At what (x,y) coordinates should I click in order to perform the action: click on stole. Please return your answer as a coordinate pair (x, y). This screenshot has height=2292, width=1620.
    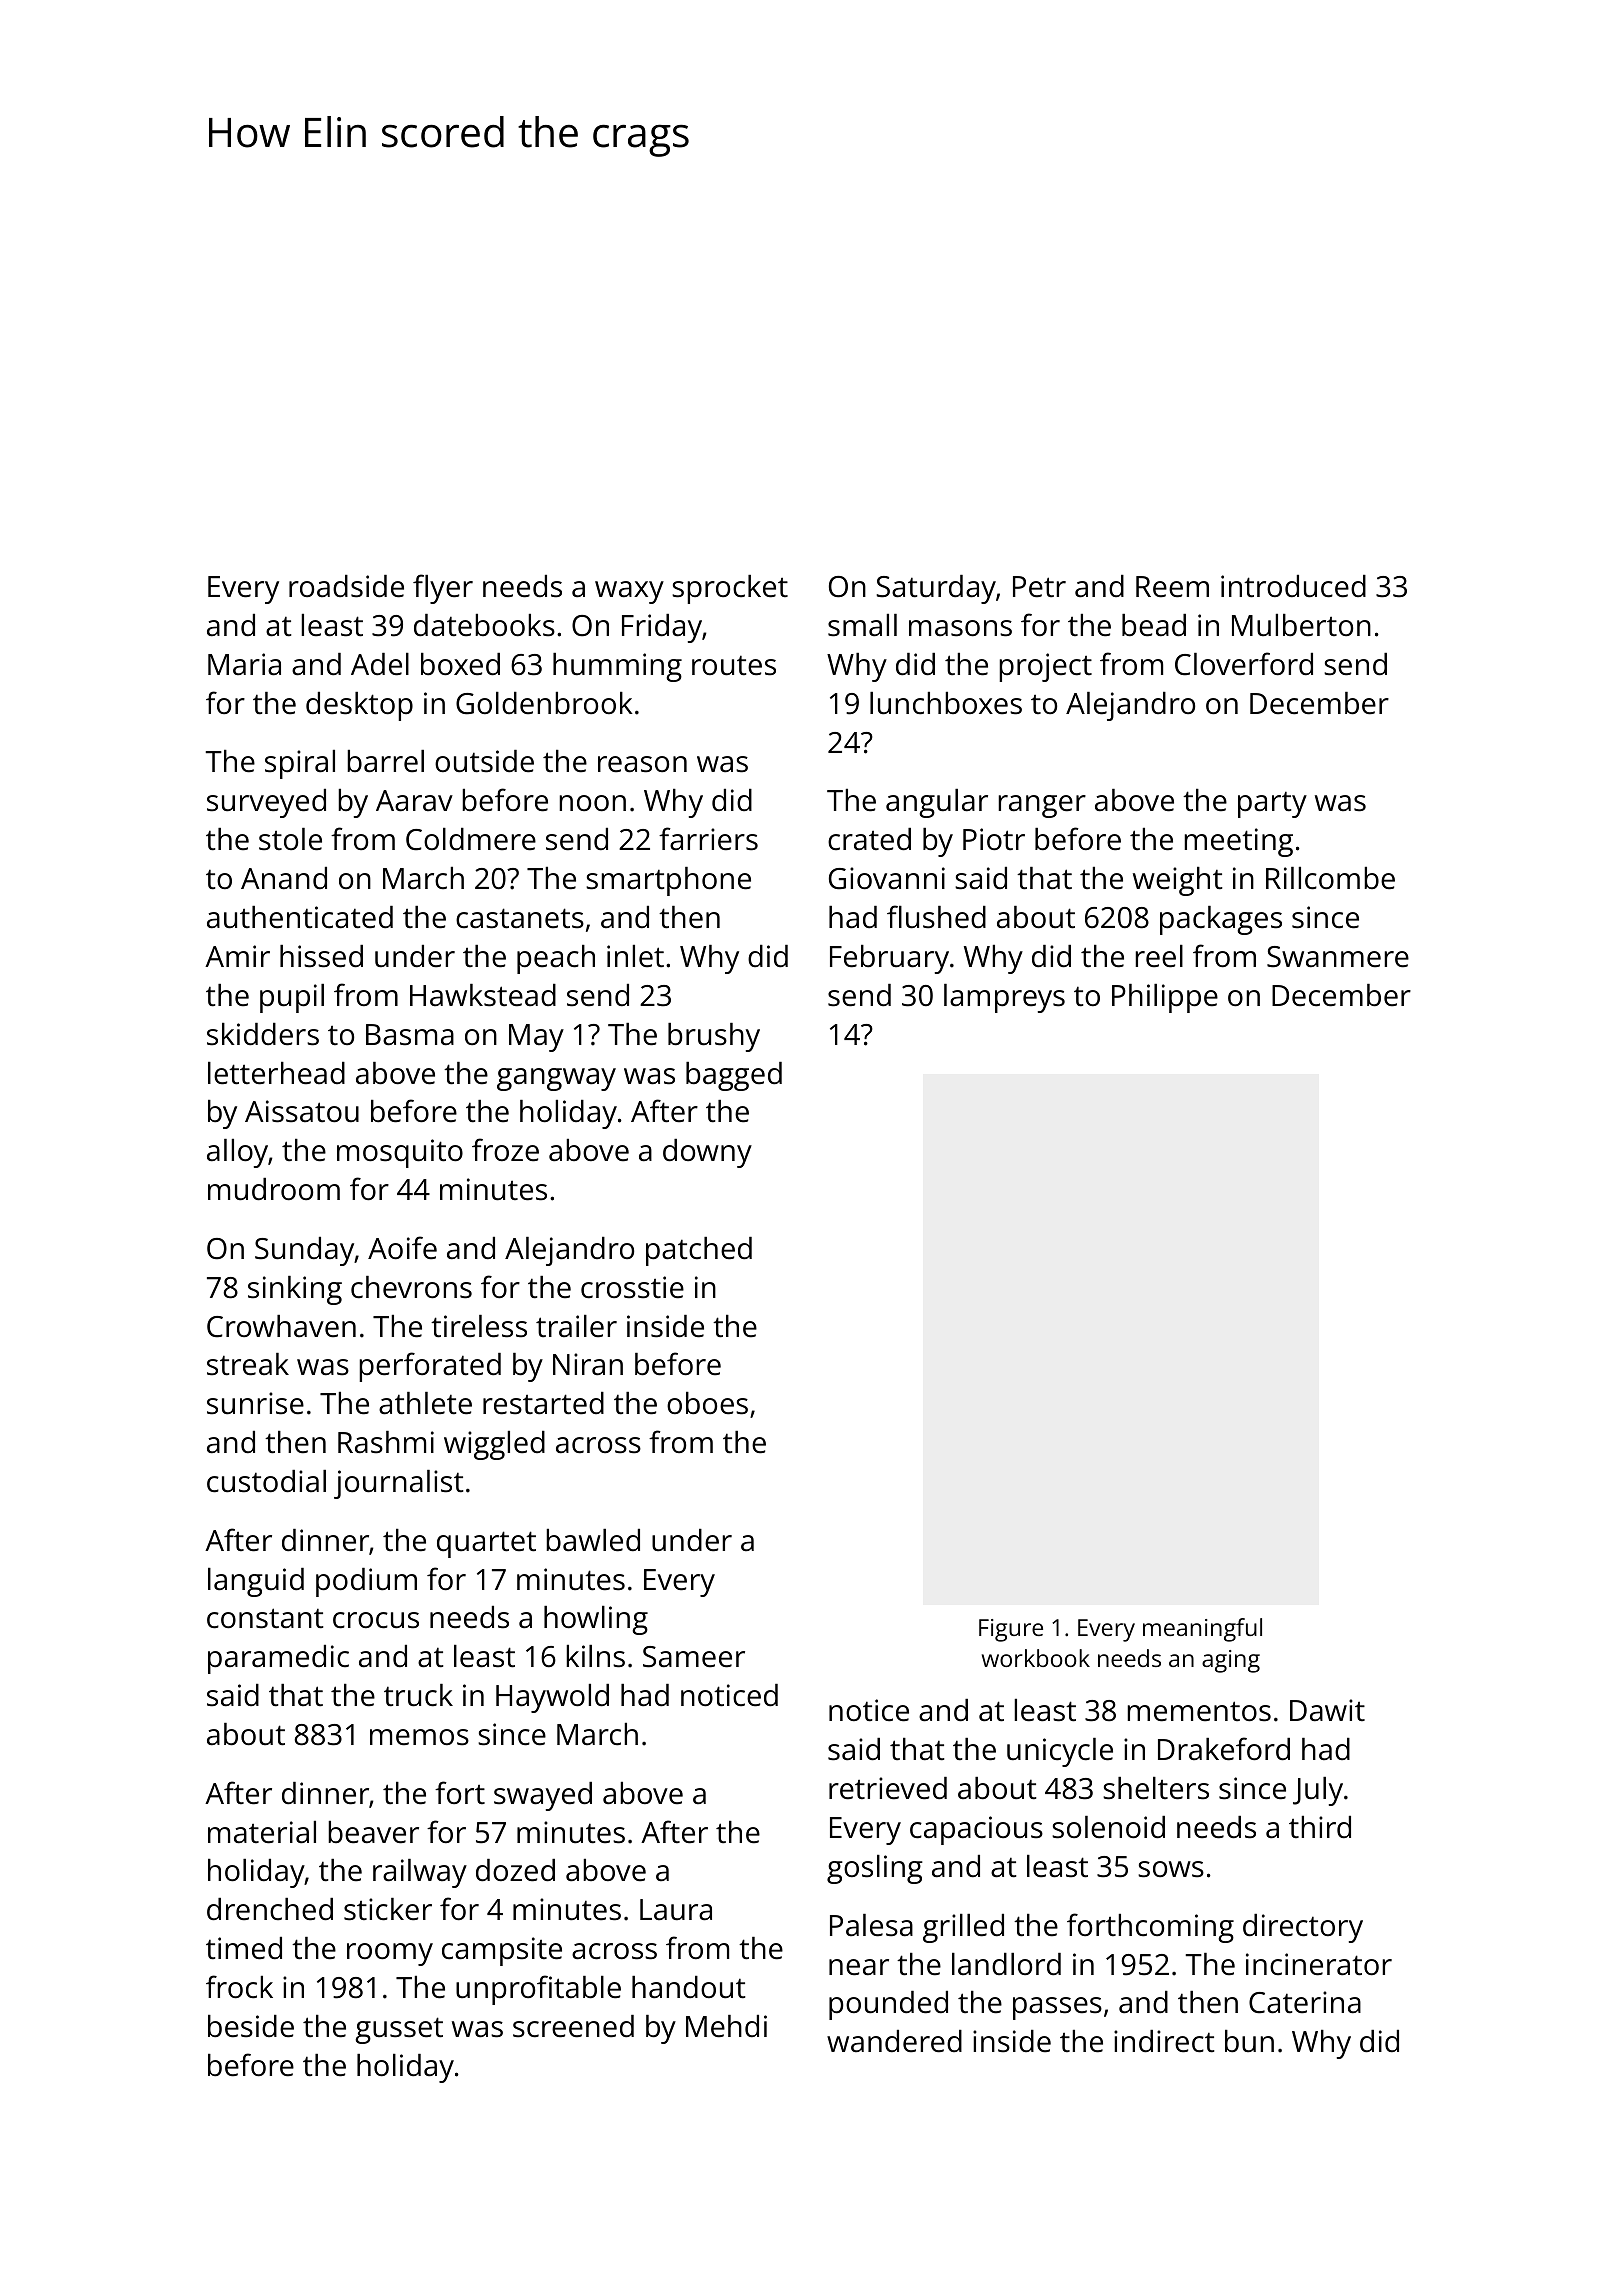
    Looking at the image, I should click on (290, 839).
